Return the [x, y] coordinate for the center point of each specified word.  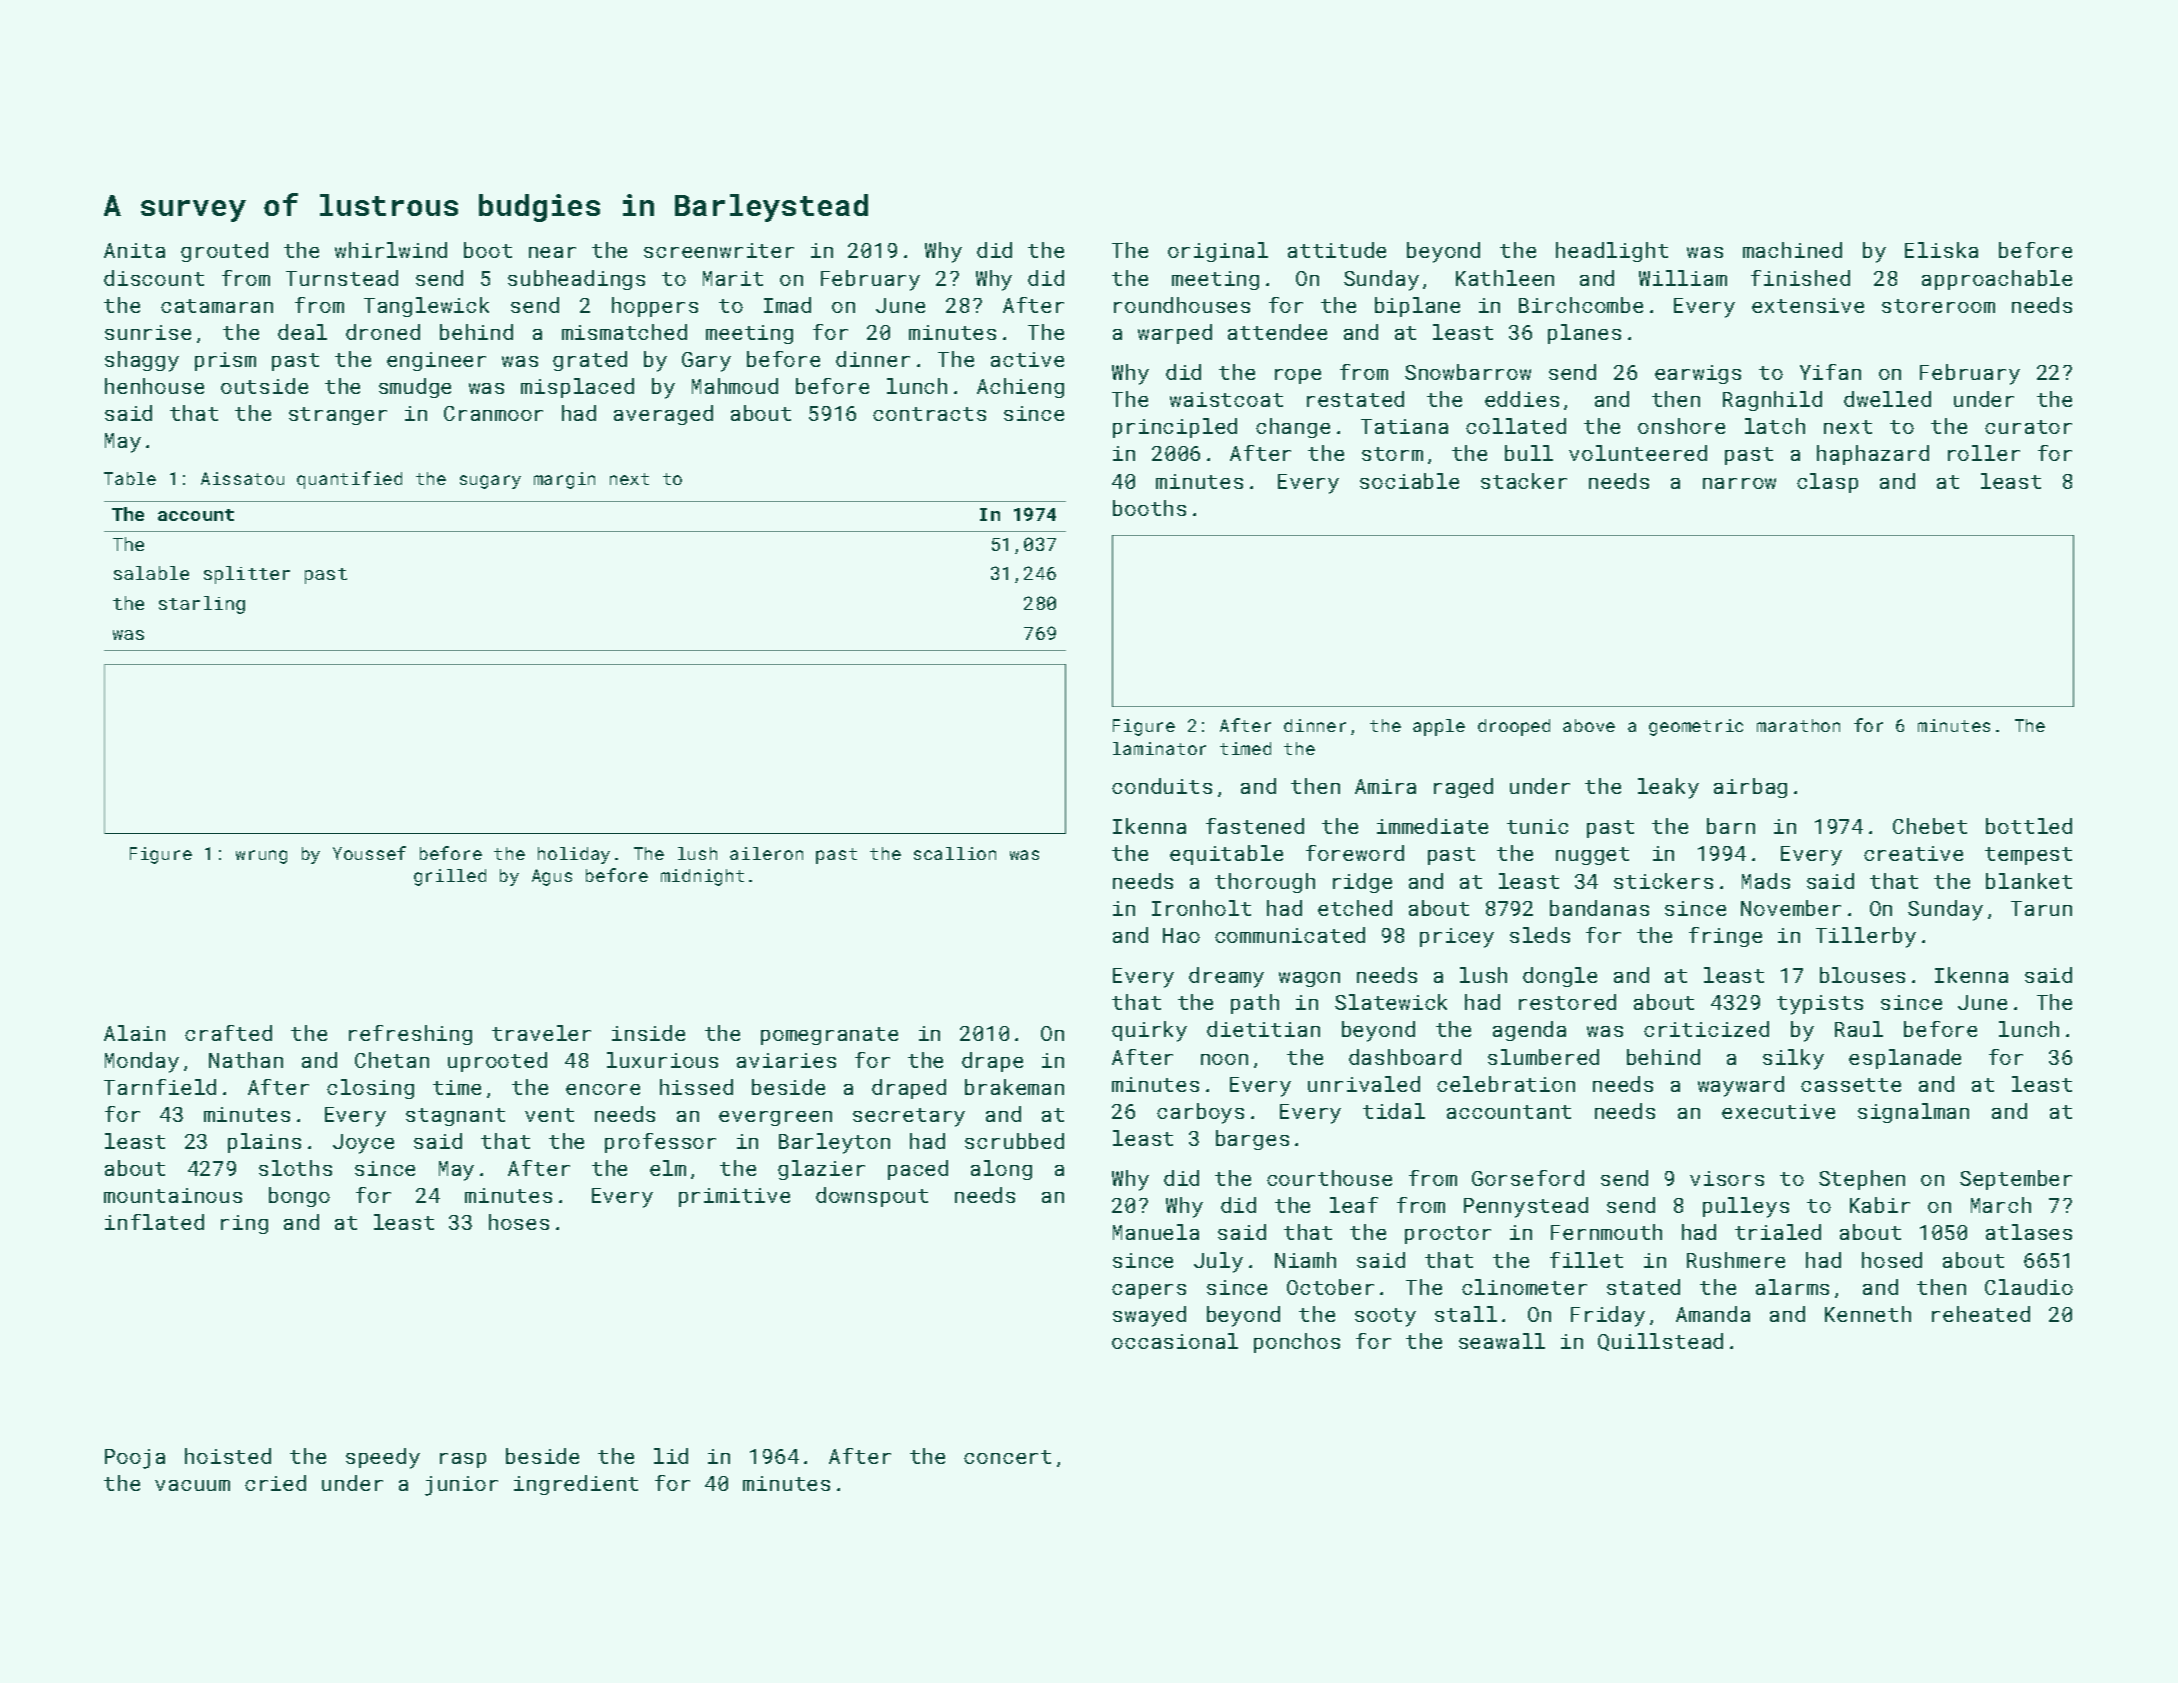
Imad [787, 305]
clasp [1827, 483]
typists [1820, 1005]
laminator [1159, 748]
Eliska [1941, 250]
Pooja [135, 1459]
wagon [1309, 979]
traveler [541, 1033]
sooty [1385, 1317]
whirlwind [391, 250]
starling [202, 605]
